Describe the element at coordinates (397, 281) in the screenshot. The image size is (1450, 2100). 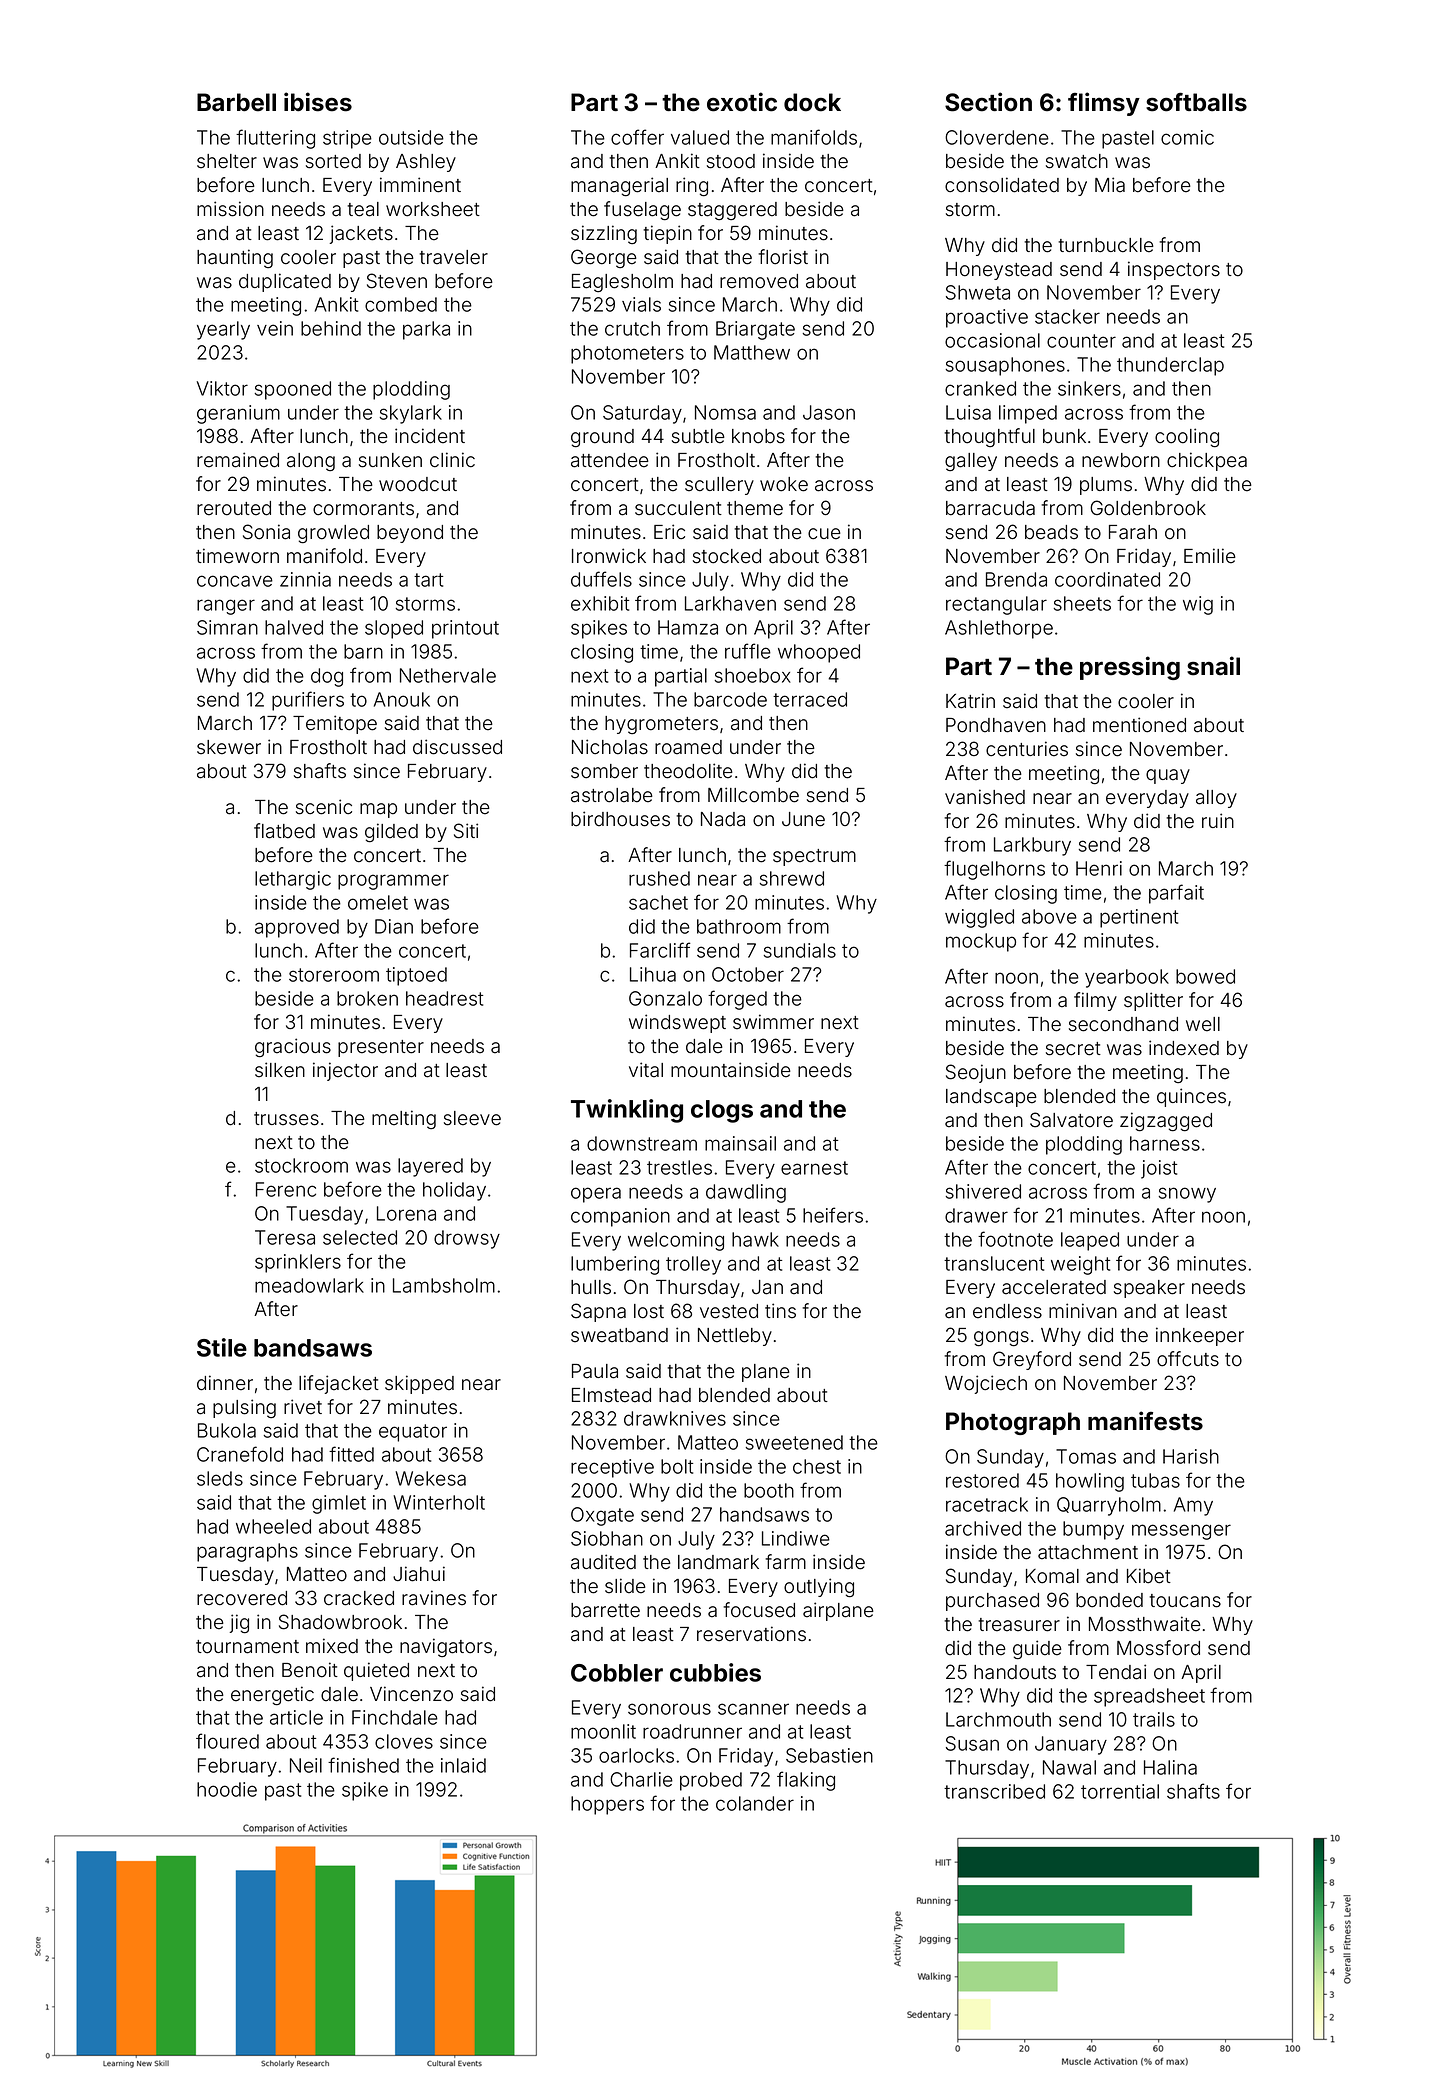
I see `Steven` at that location.
